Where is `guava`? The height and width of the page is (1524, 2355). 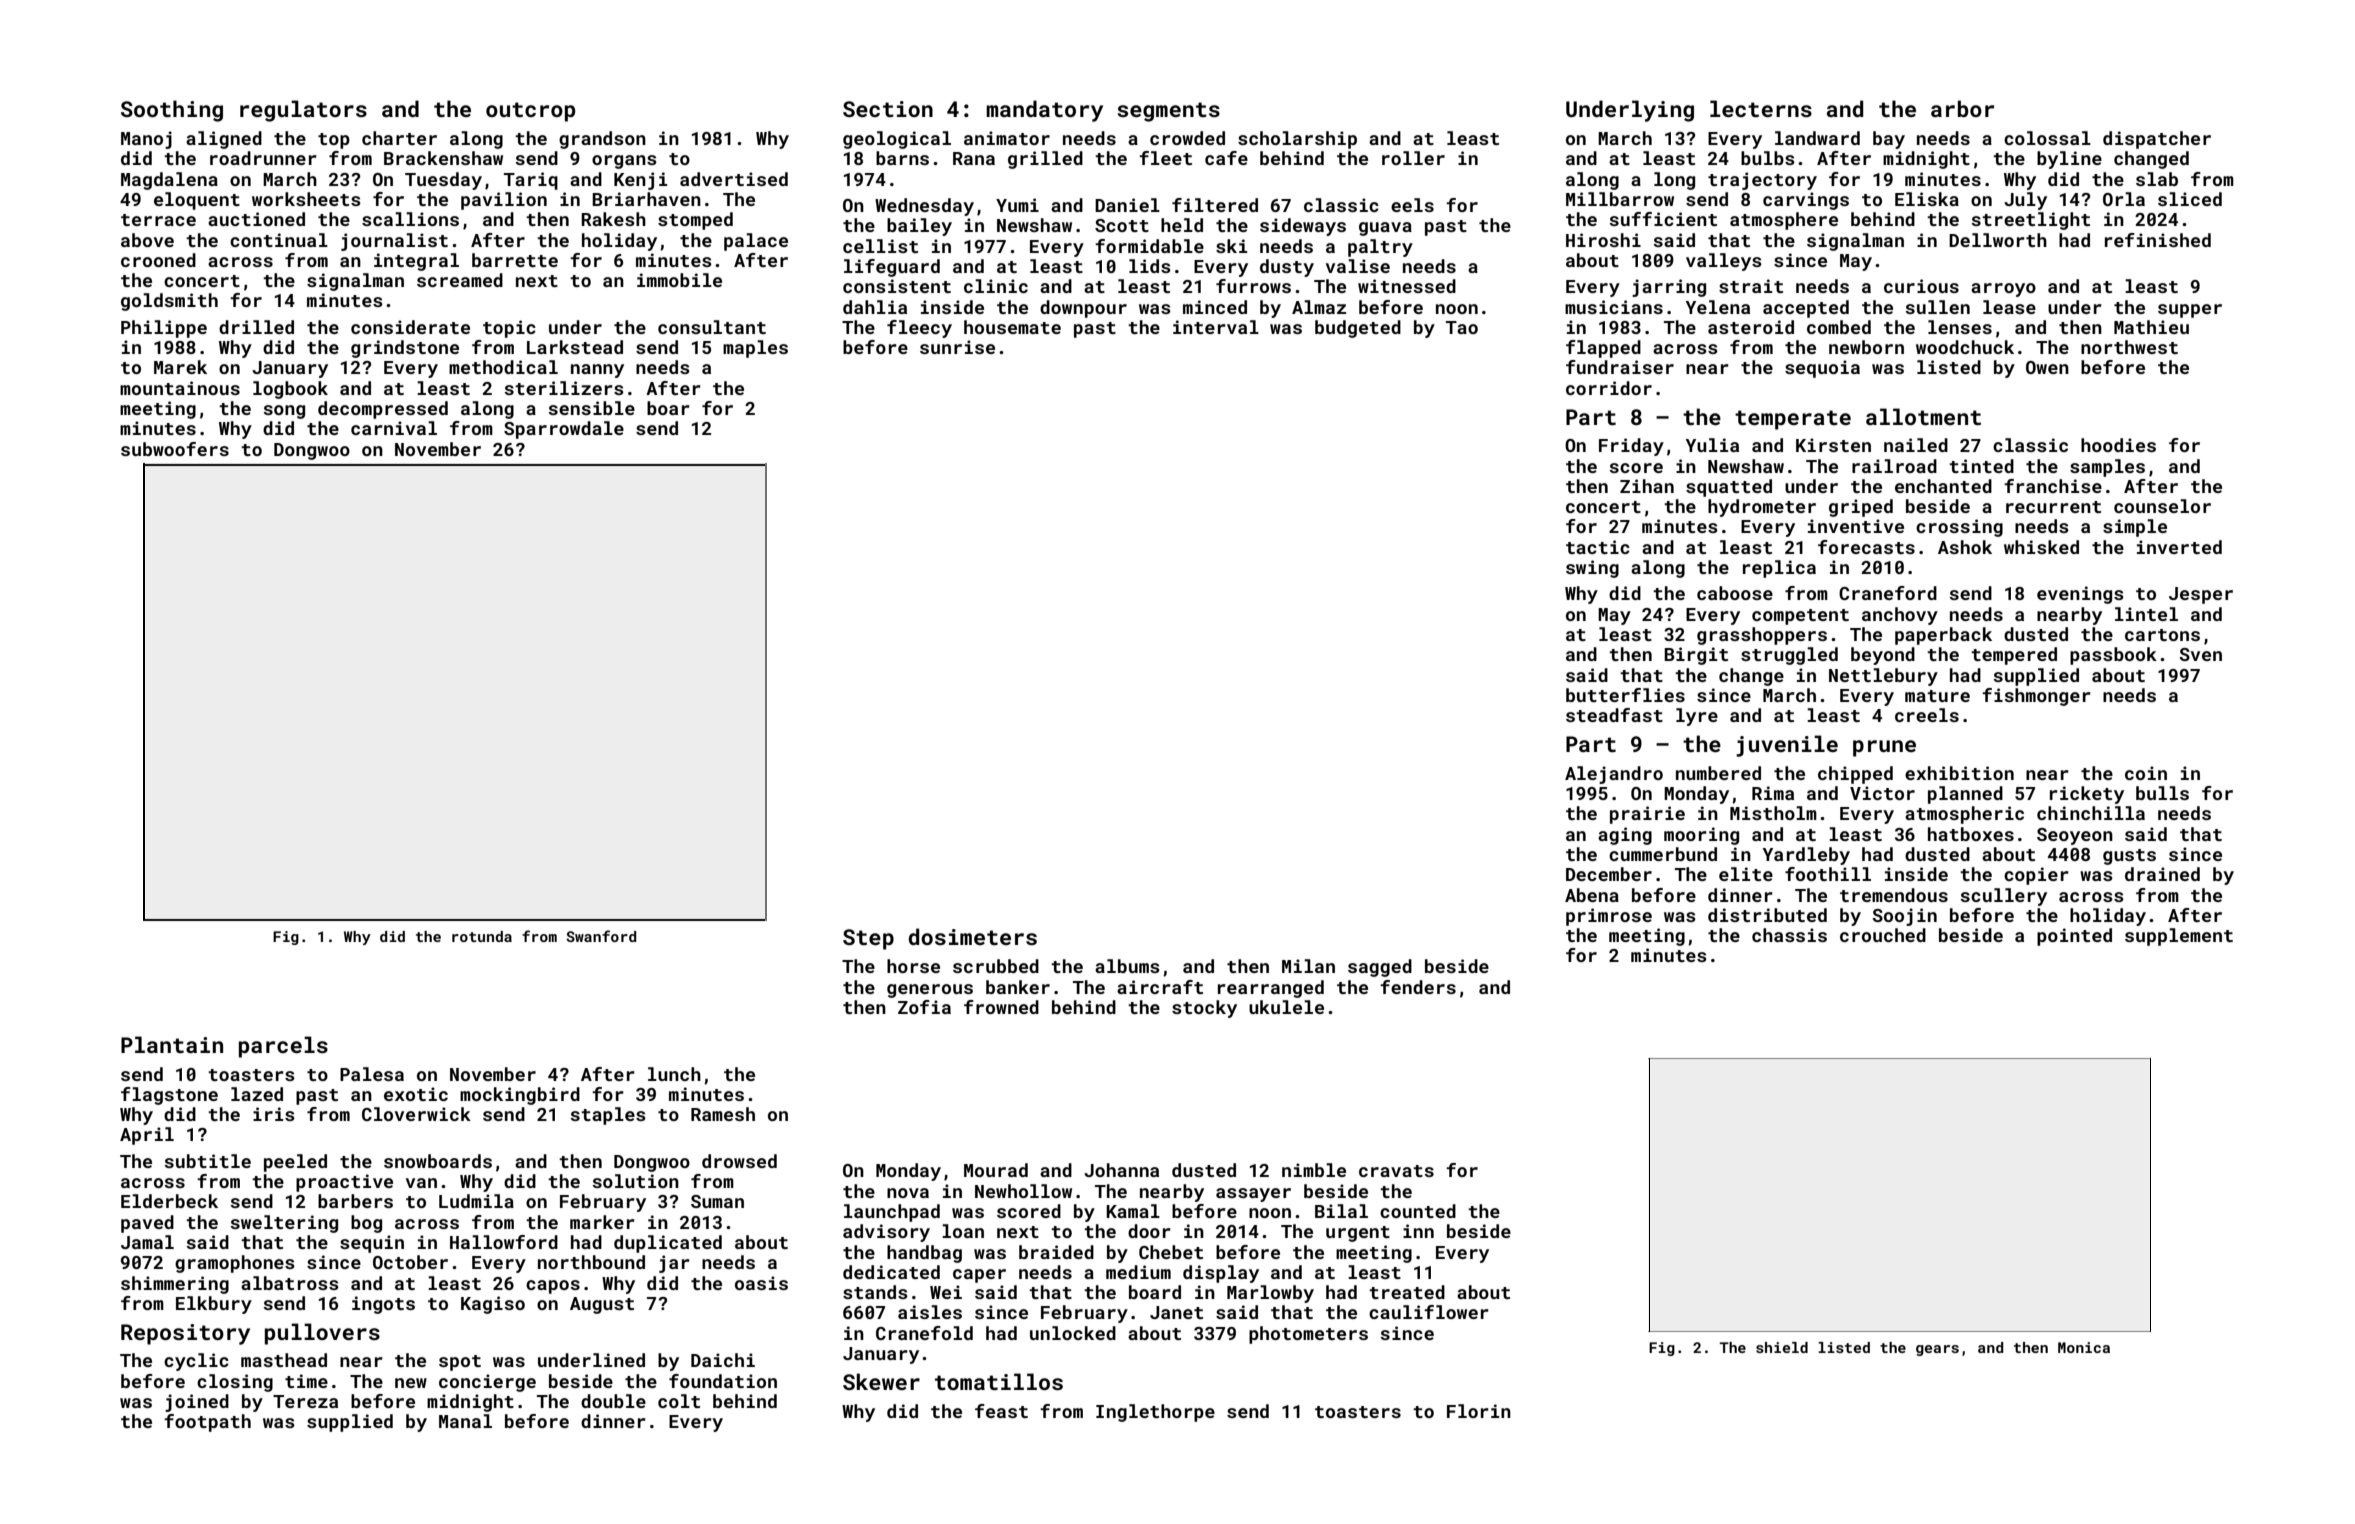
guava is located at coordinates (1385, 229).
